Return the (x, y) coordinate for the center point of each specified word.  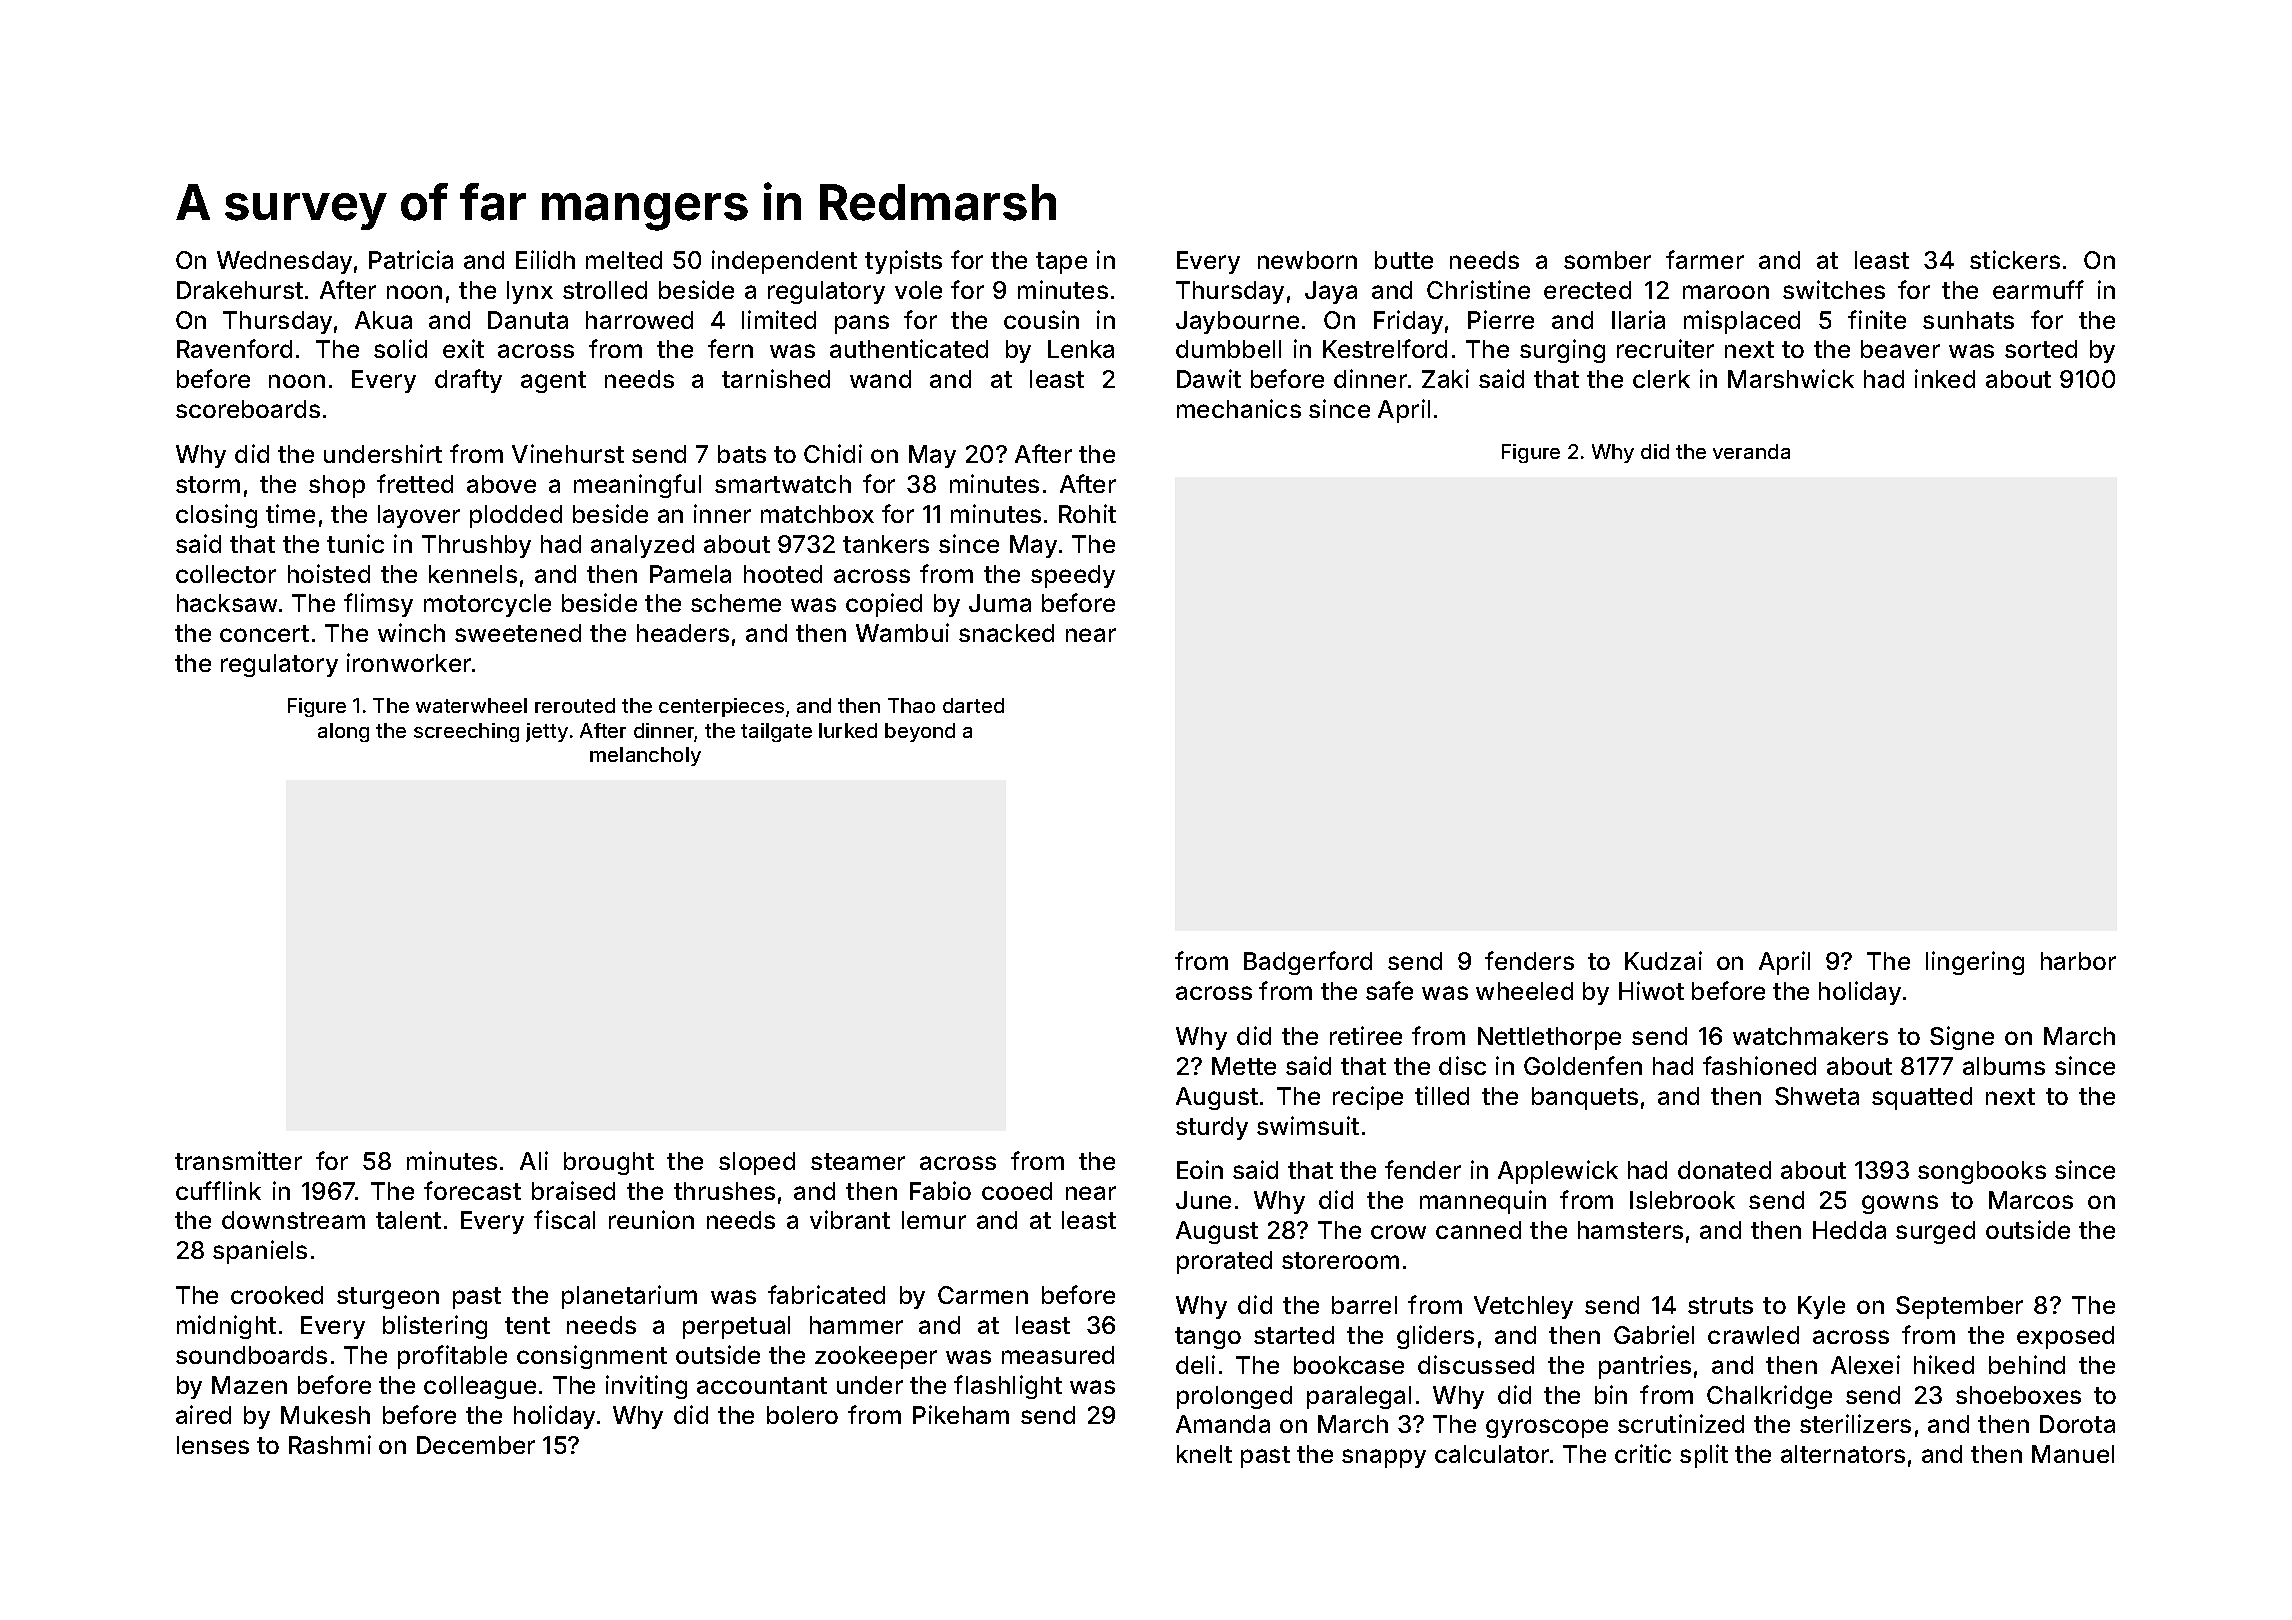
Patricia (411, 259)
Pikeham (961, 1414)
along (343, 732)
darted (973, 705)
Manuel (2073, 1454)
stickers (2015, 259)
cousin (1041, 319)
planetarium (629, 1297)
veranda (1751, 451)
